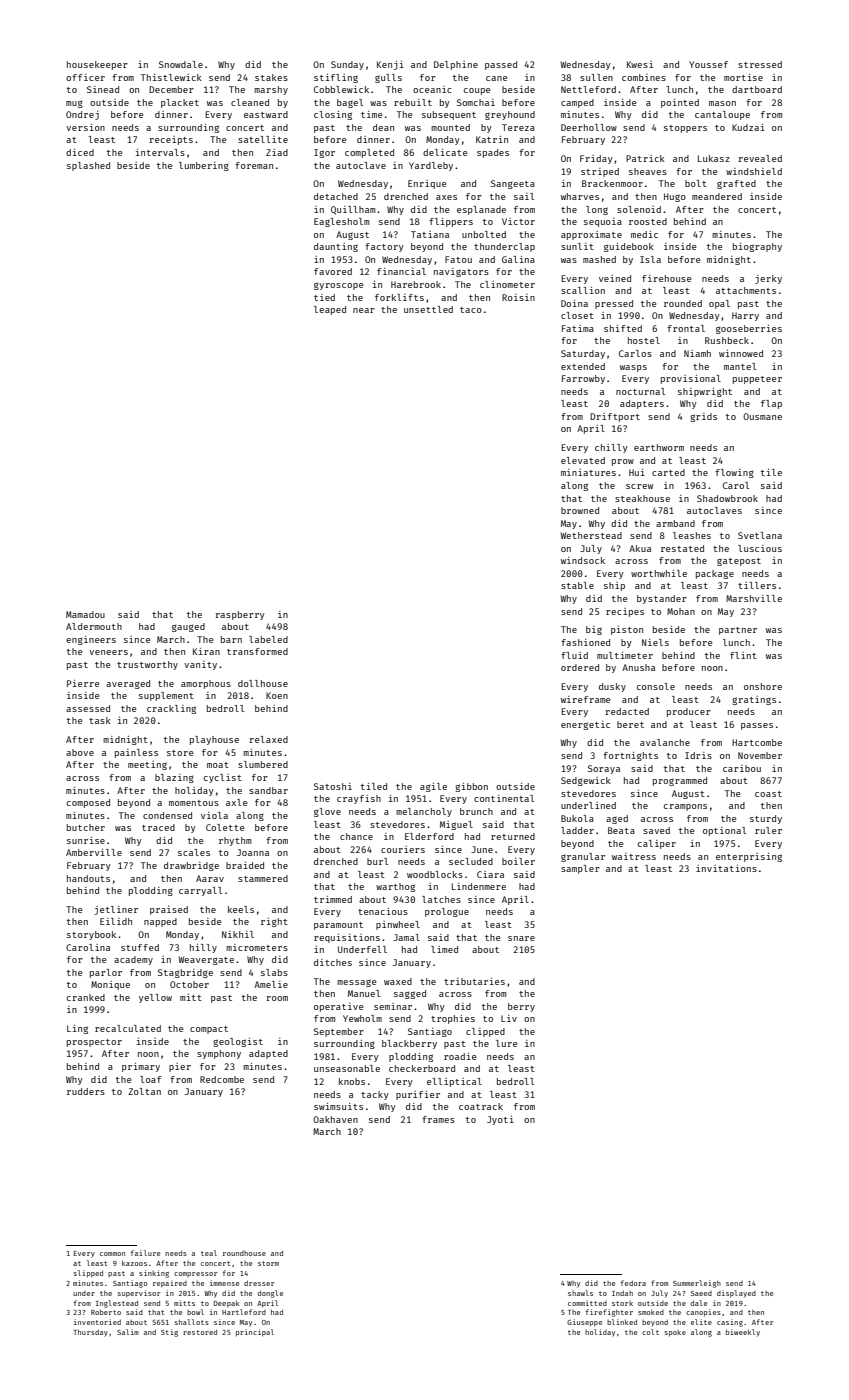 This screenshot has width=849, height=1400. What do you see at coordinates (580, 510) in the screenshot?
I see `browned` at bounding box center [580, 510].
